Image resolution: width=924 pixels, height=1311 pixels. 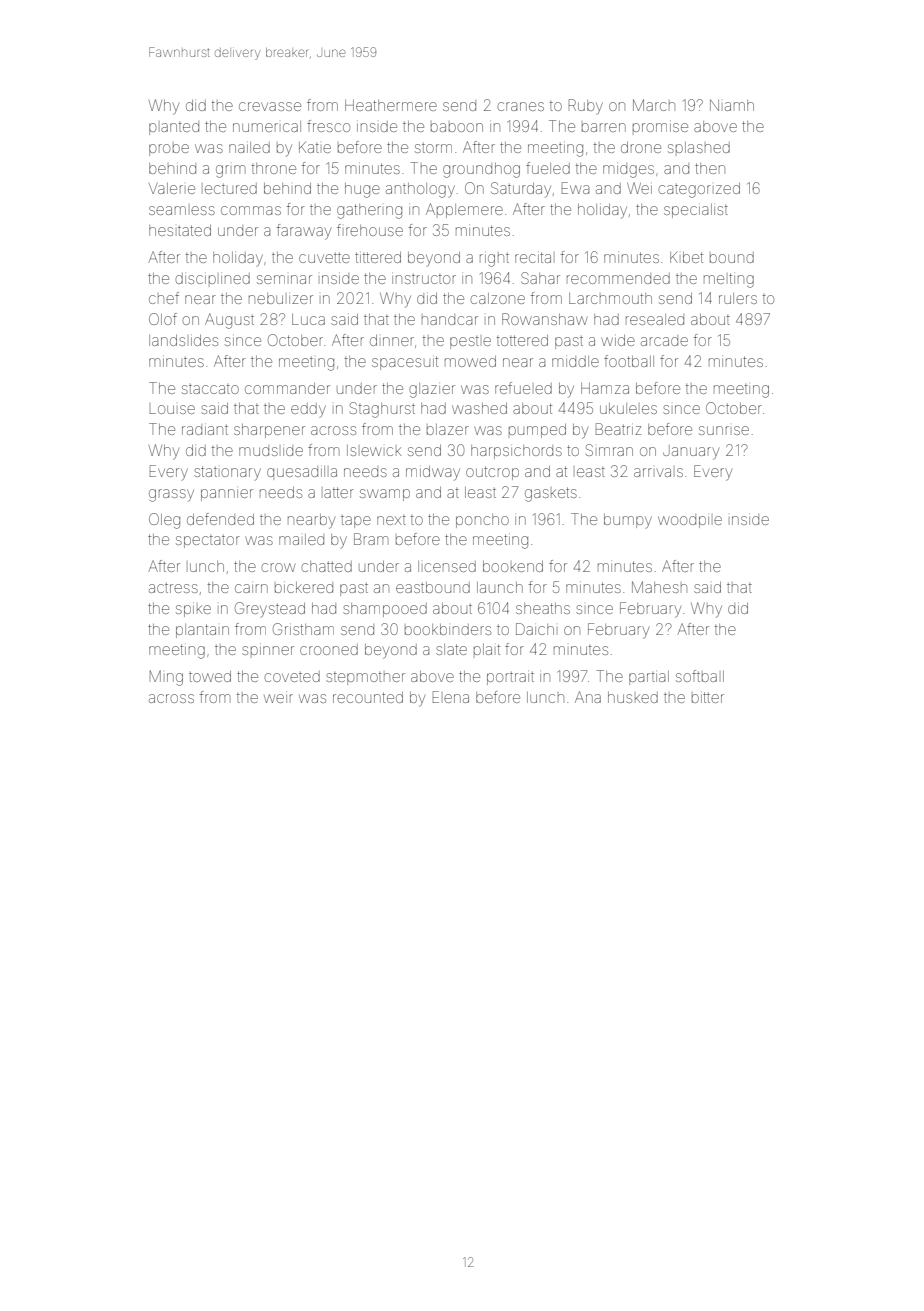 I want to click on probe, so click(x=169, y=150).
